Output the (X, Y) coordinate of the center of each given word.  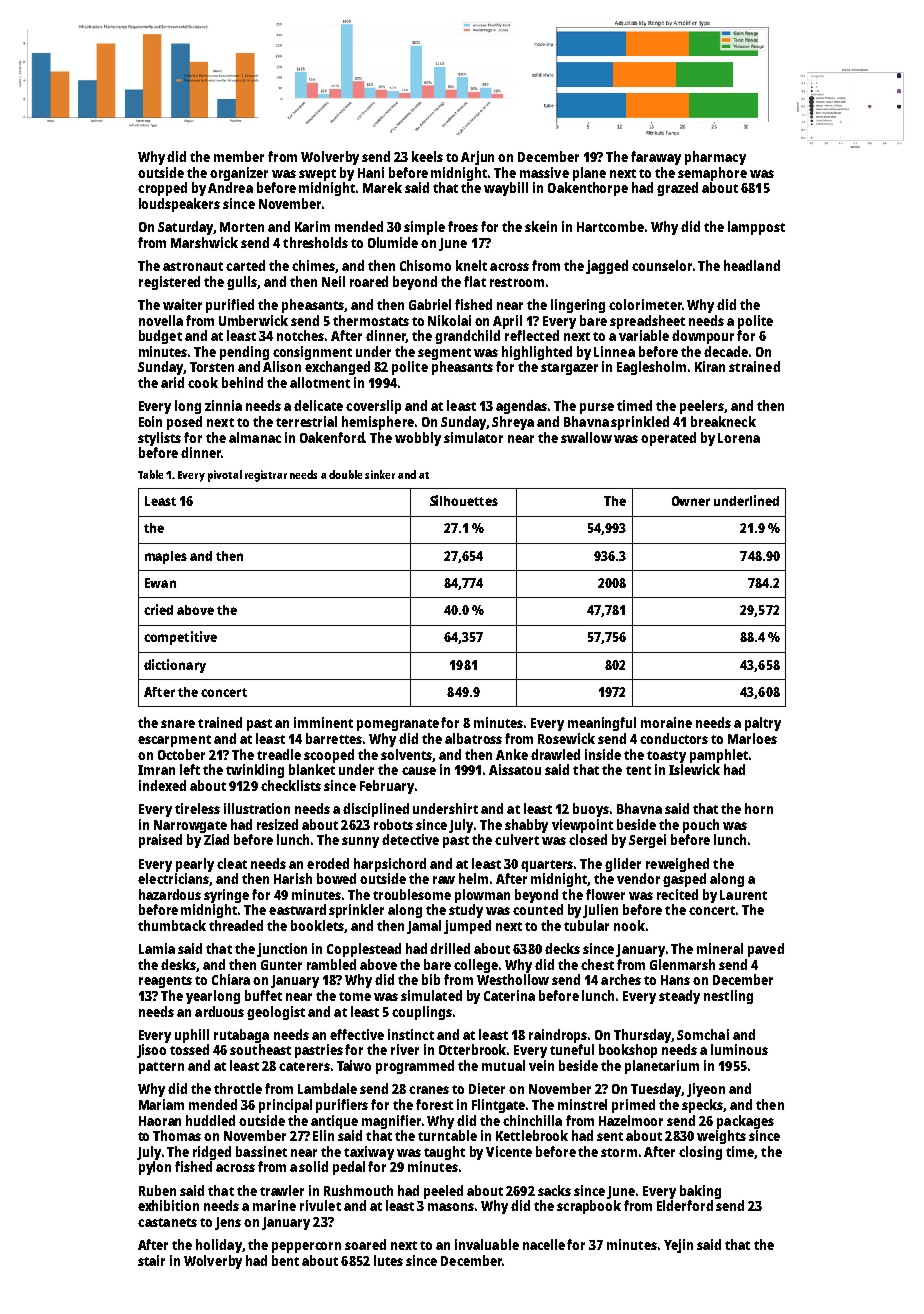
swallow (586, 437)
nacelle (544, 1244)
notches (300, 335)
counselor (662, 265)
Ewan (160, 583)
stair (151, 1260)
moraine (666, 722)
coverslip (373, 407)
